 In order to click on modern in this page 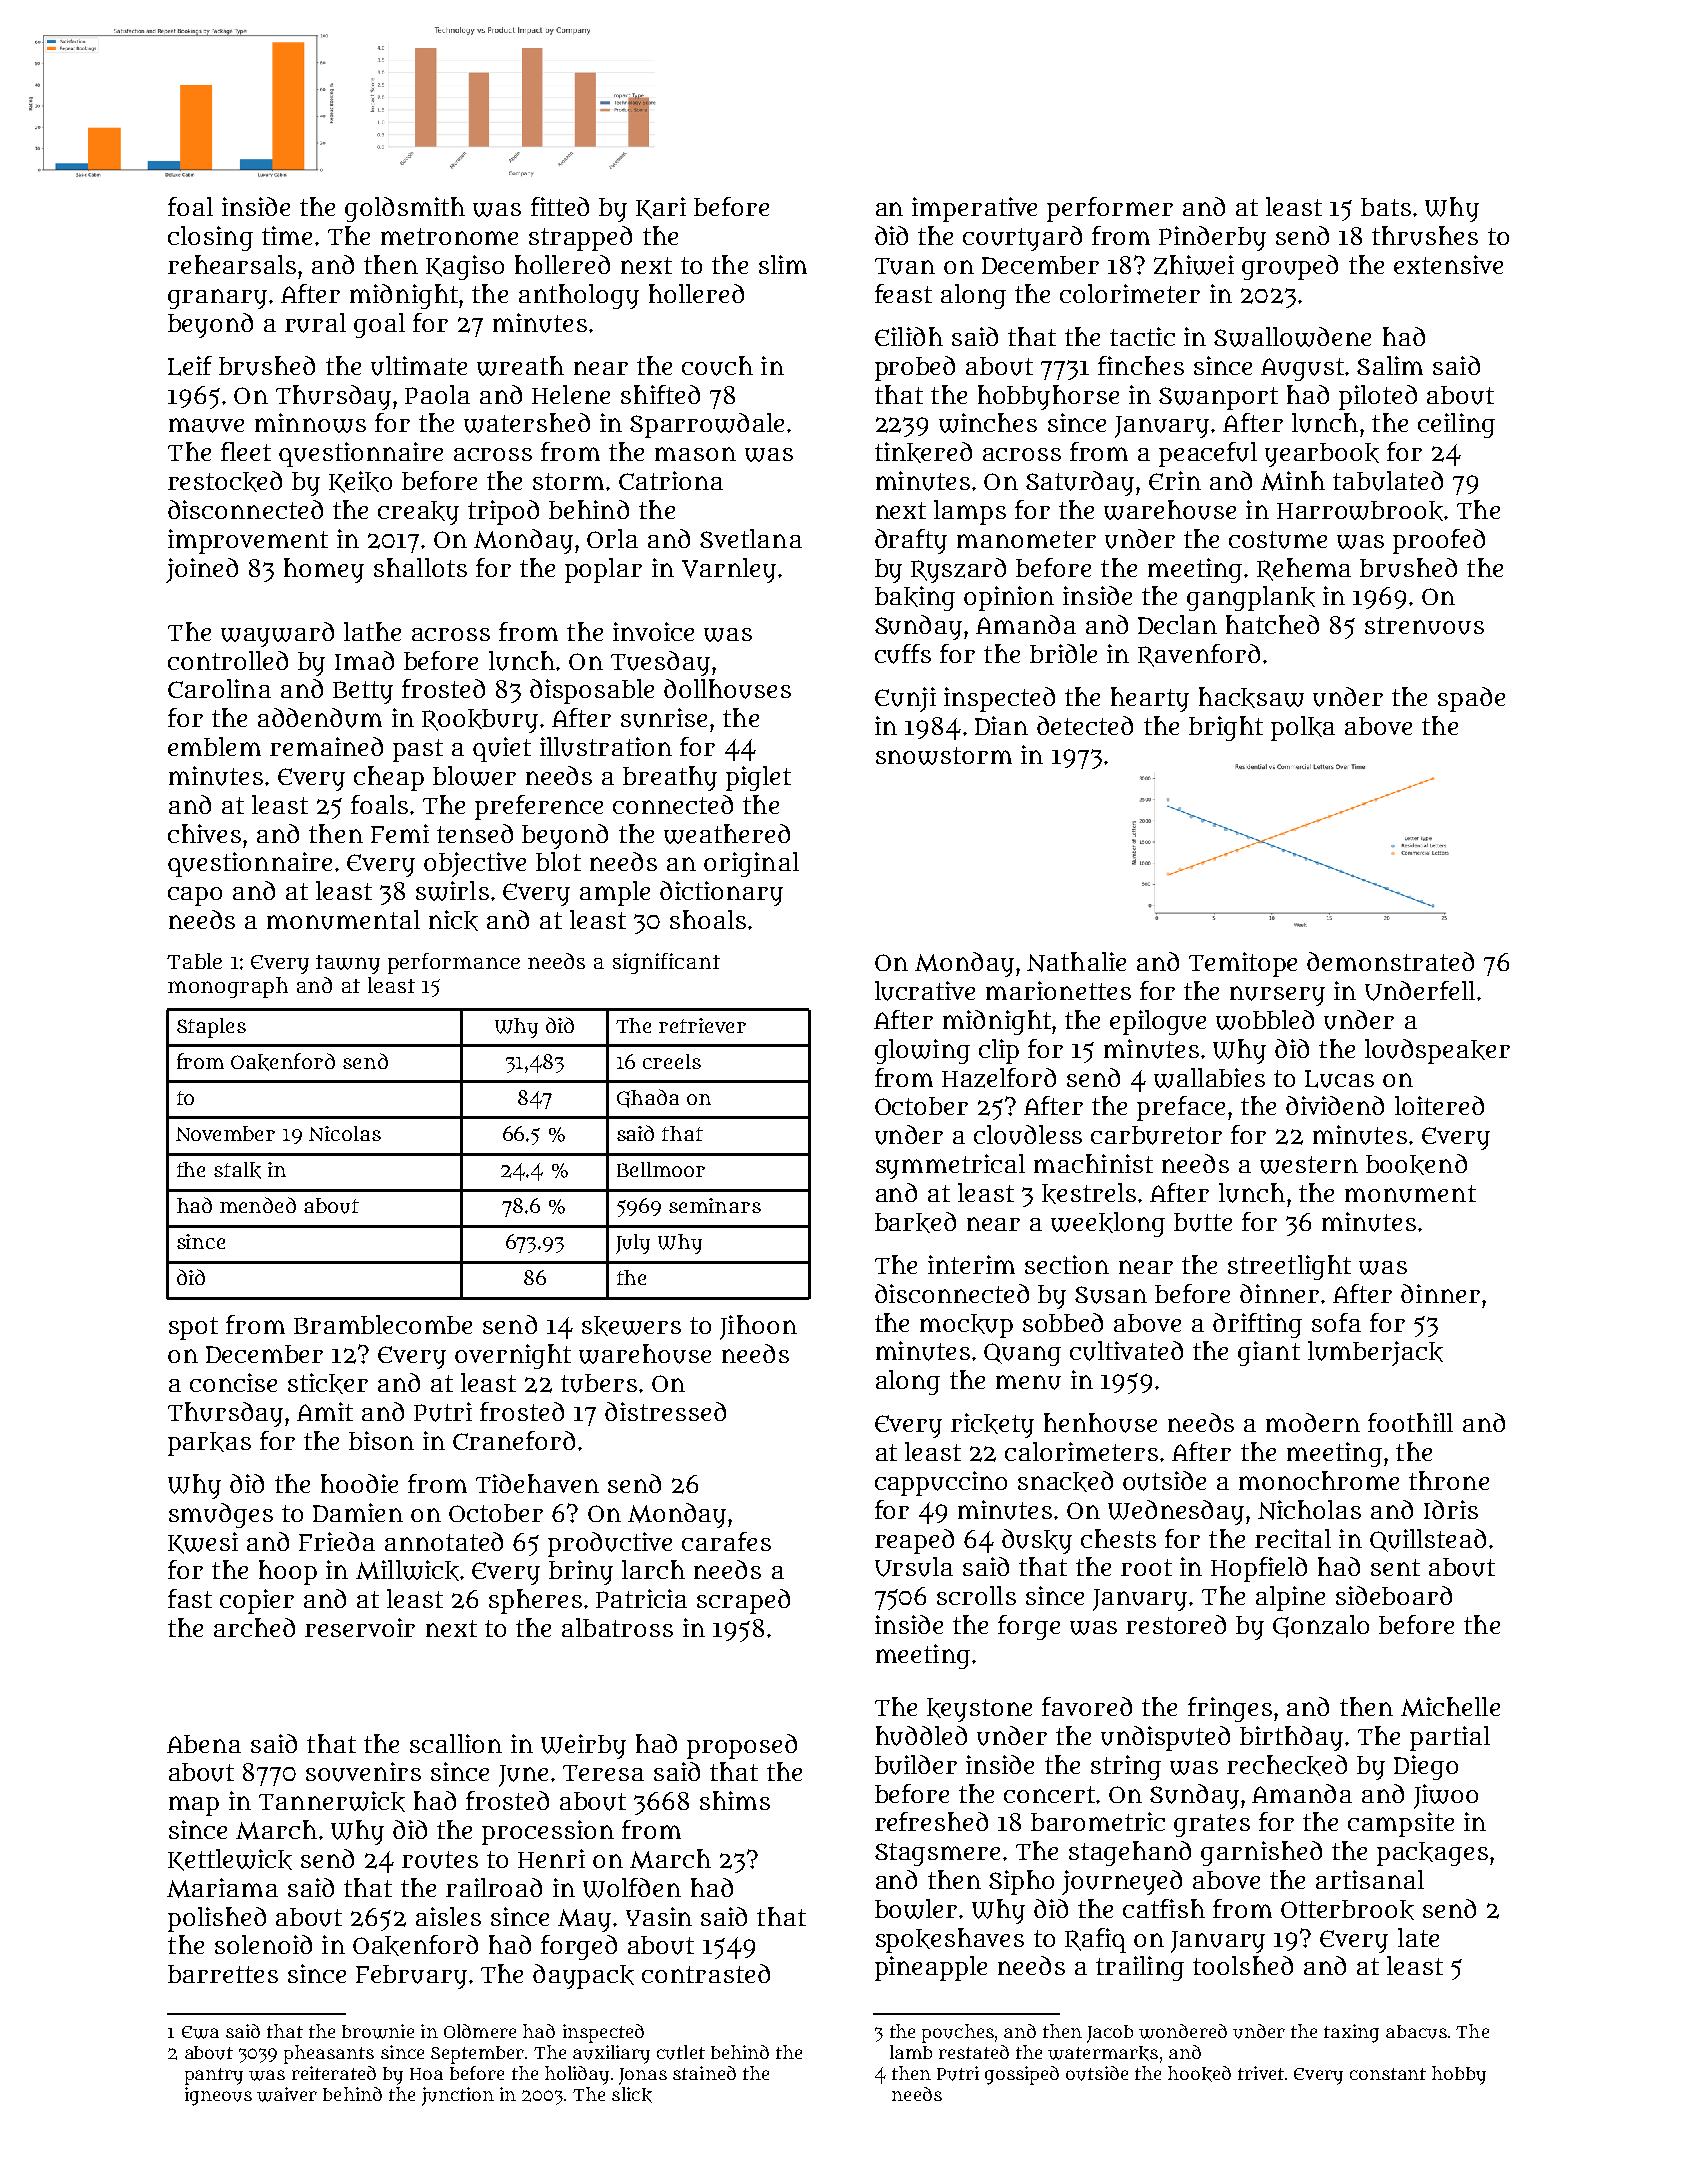, I will do `click(1313, 1422)`.
